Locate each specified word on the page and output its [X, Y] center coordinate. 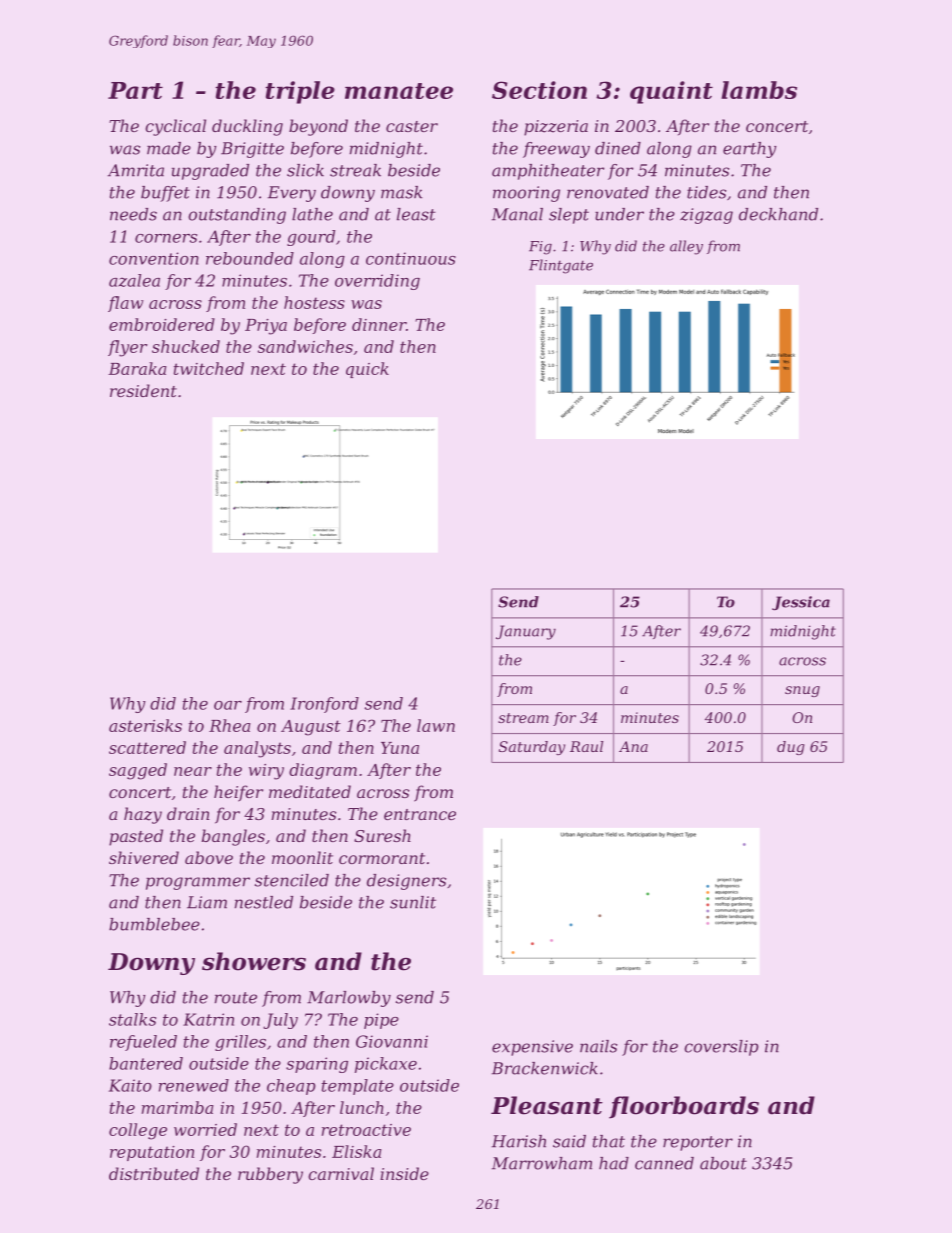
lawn [436, 725]
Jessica [801, 603]
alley [686, 247]
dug [790, 748]
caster [412, 126]
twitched [209, 368]
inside [404, 1173]
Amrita [136, 170]
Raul [586, 746]
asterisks [145, 725]
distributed [154, 1173]
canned [664, 1163]
